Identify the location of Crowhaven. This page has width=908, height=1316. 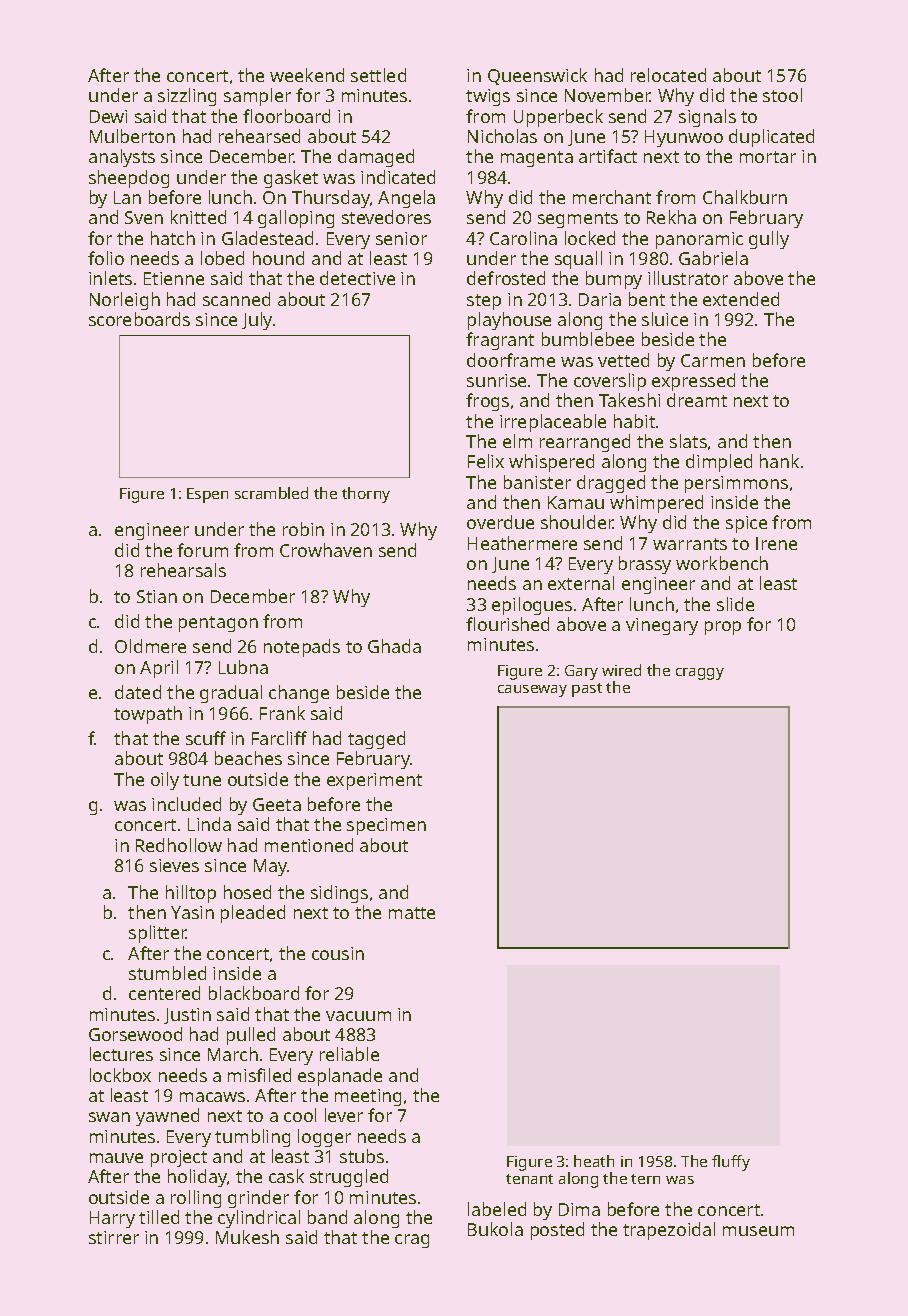
(326, 550).
